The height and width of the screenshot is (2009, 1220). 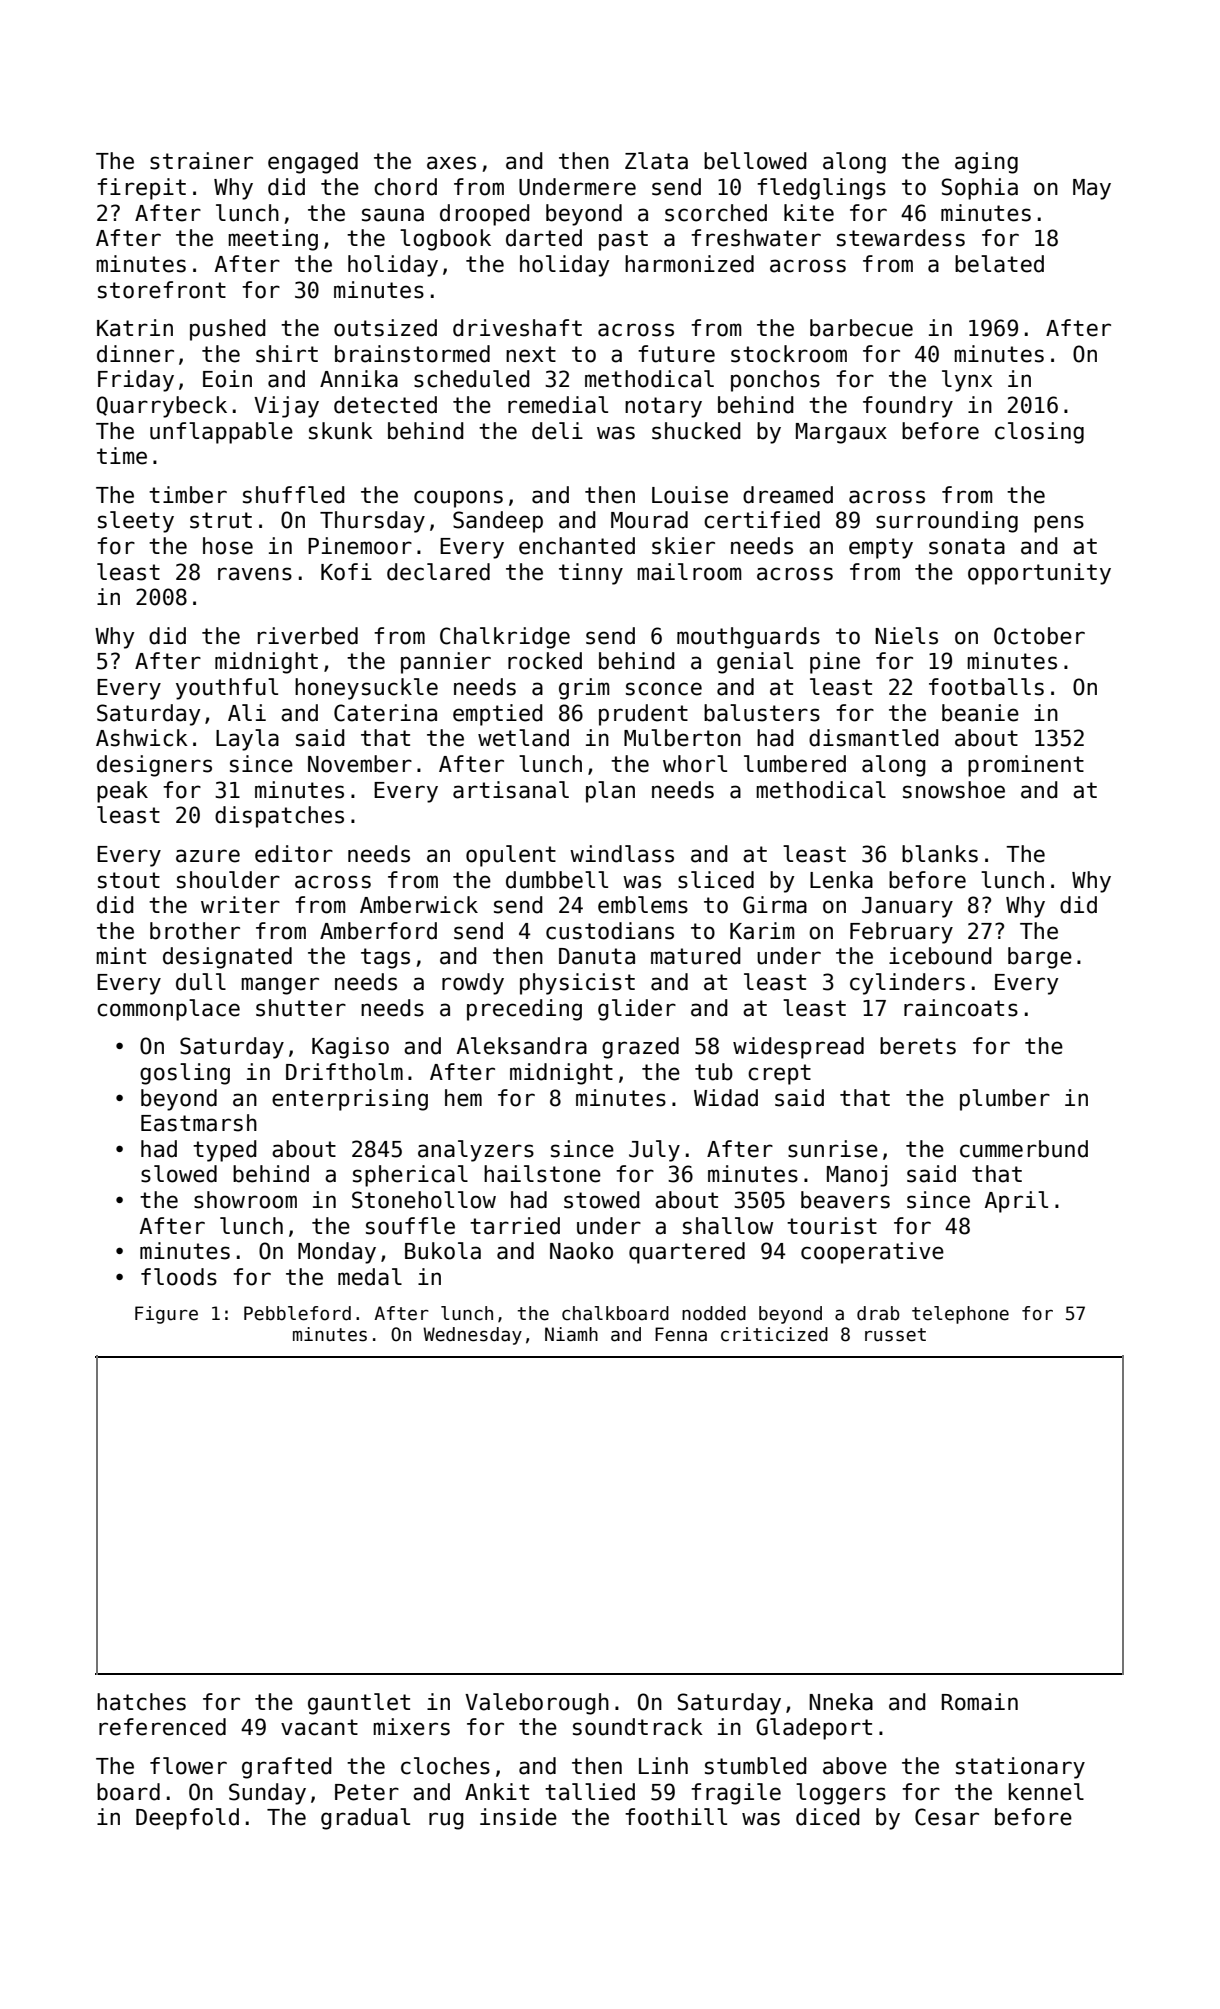 I want to click on Fenna, so click(x=681, y=1334).
